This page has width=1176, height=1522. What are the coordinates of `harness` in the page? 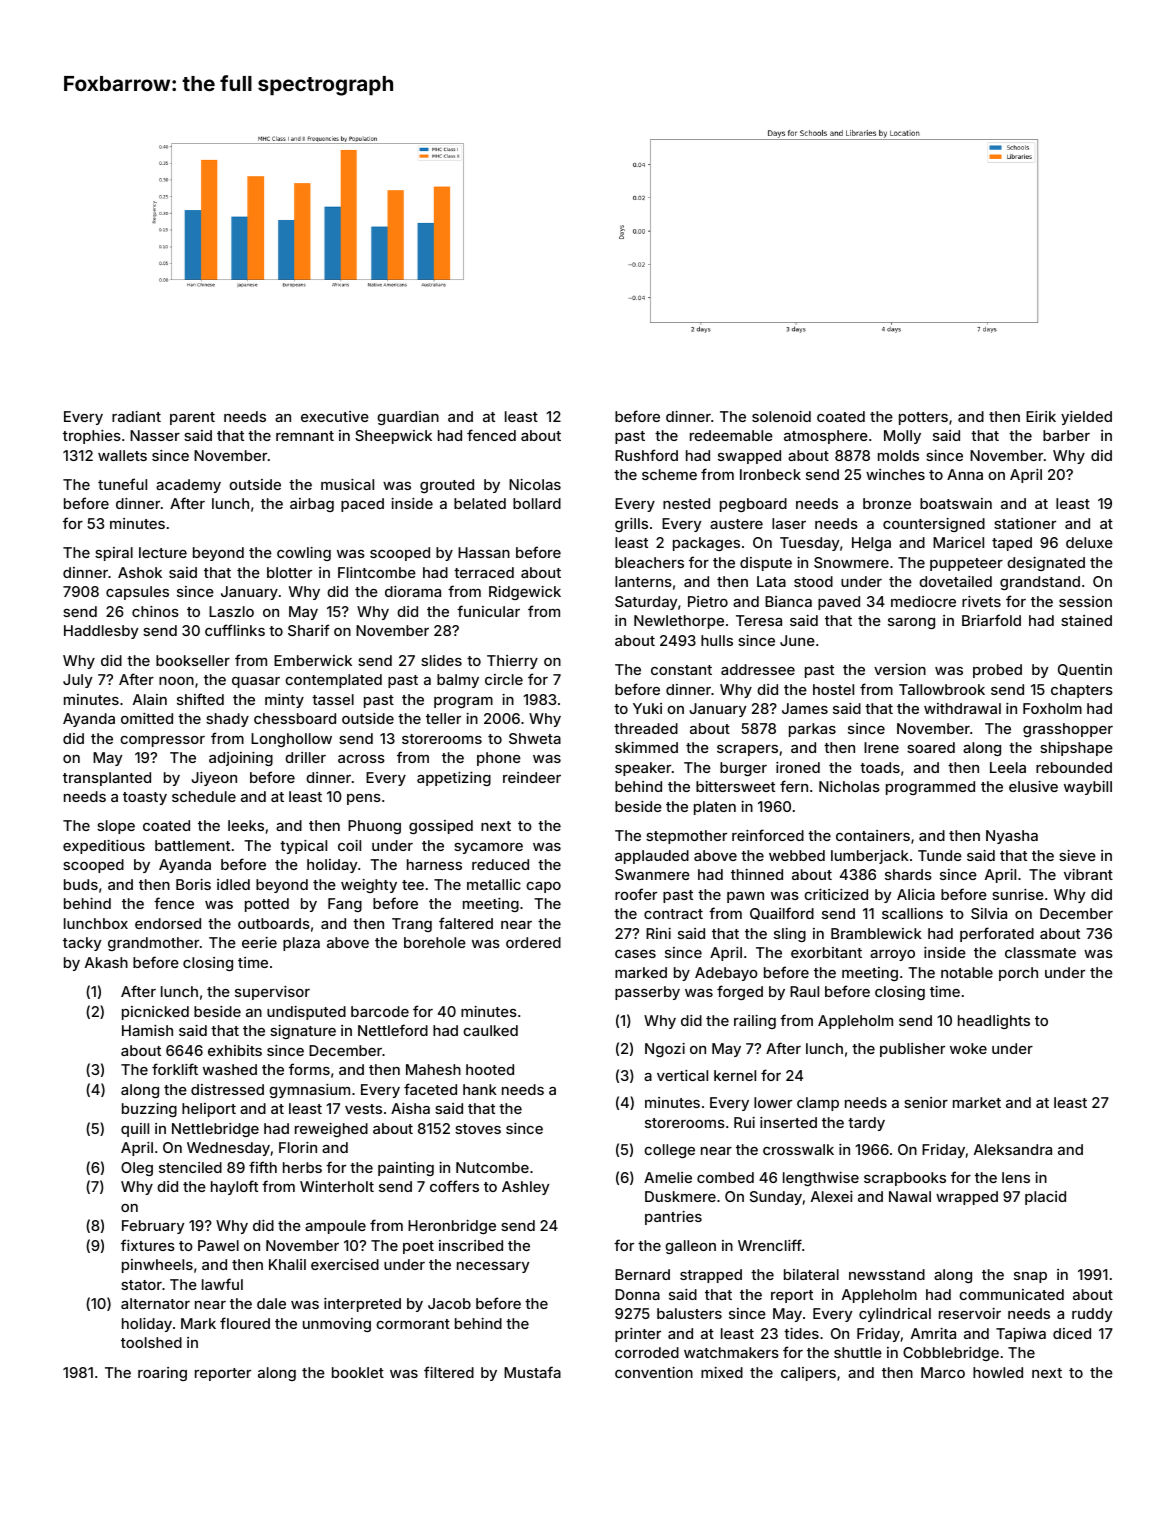 It's located at (434, 864).
